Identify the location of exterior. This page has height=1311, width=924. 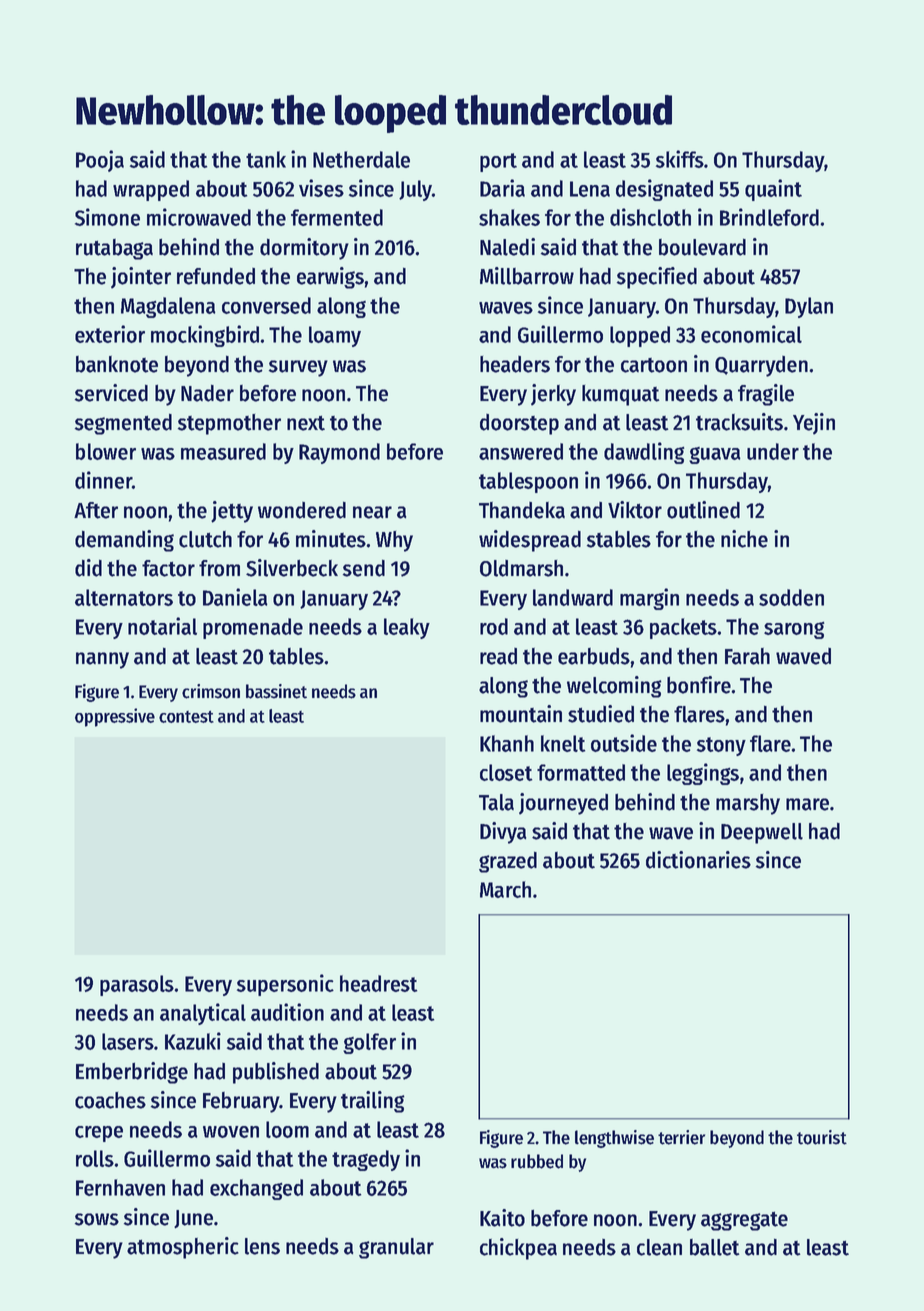
(110, 334).
